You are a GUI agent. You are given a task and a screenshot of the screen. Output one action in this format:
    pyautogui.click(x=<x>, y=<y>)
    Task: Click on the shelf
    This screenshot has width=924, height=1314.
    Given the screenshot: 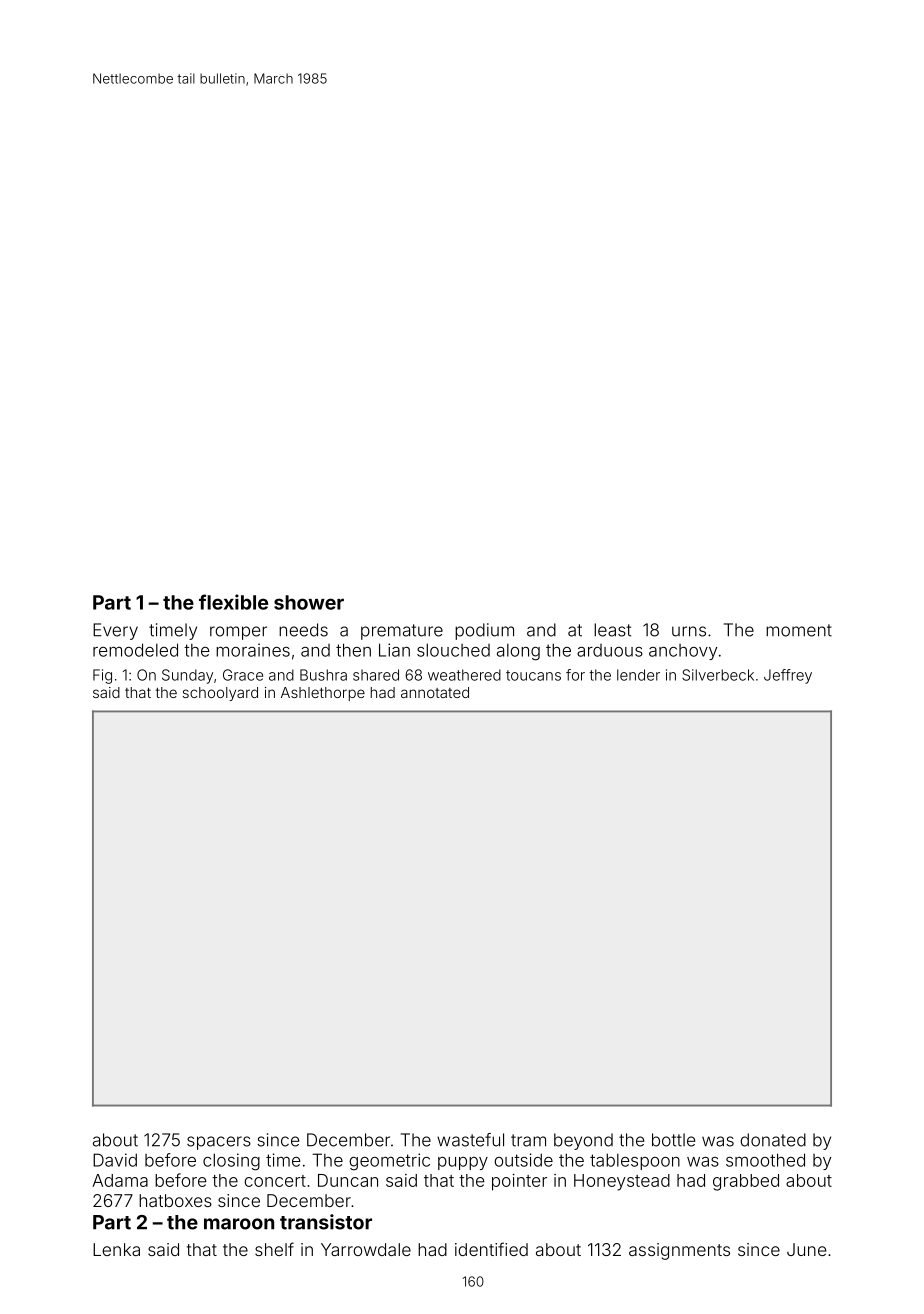 What is the action you would take?
    pyautogui.click(x=274, y=1249)
